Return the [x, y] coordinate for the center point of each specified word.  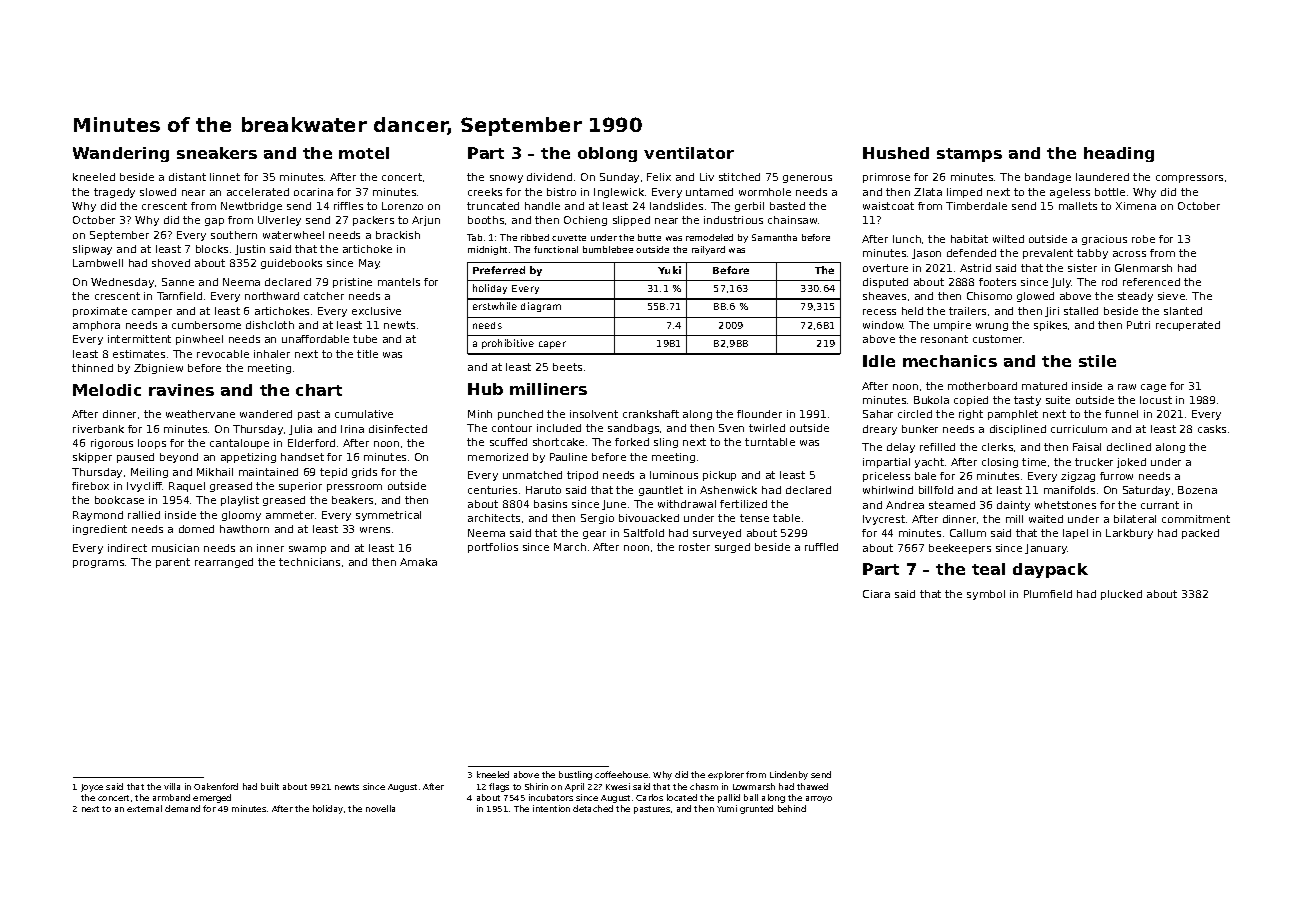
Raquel [187, 487]
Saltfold [644, 533]
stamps [969, 155]
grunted [756, 809]
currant [1160, 505]
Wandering [121, 154]
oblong [607, 154]
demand [182, 808]
